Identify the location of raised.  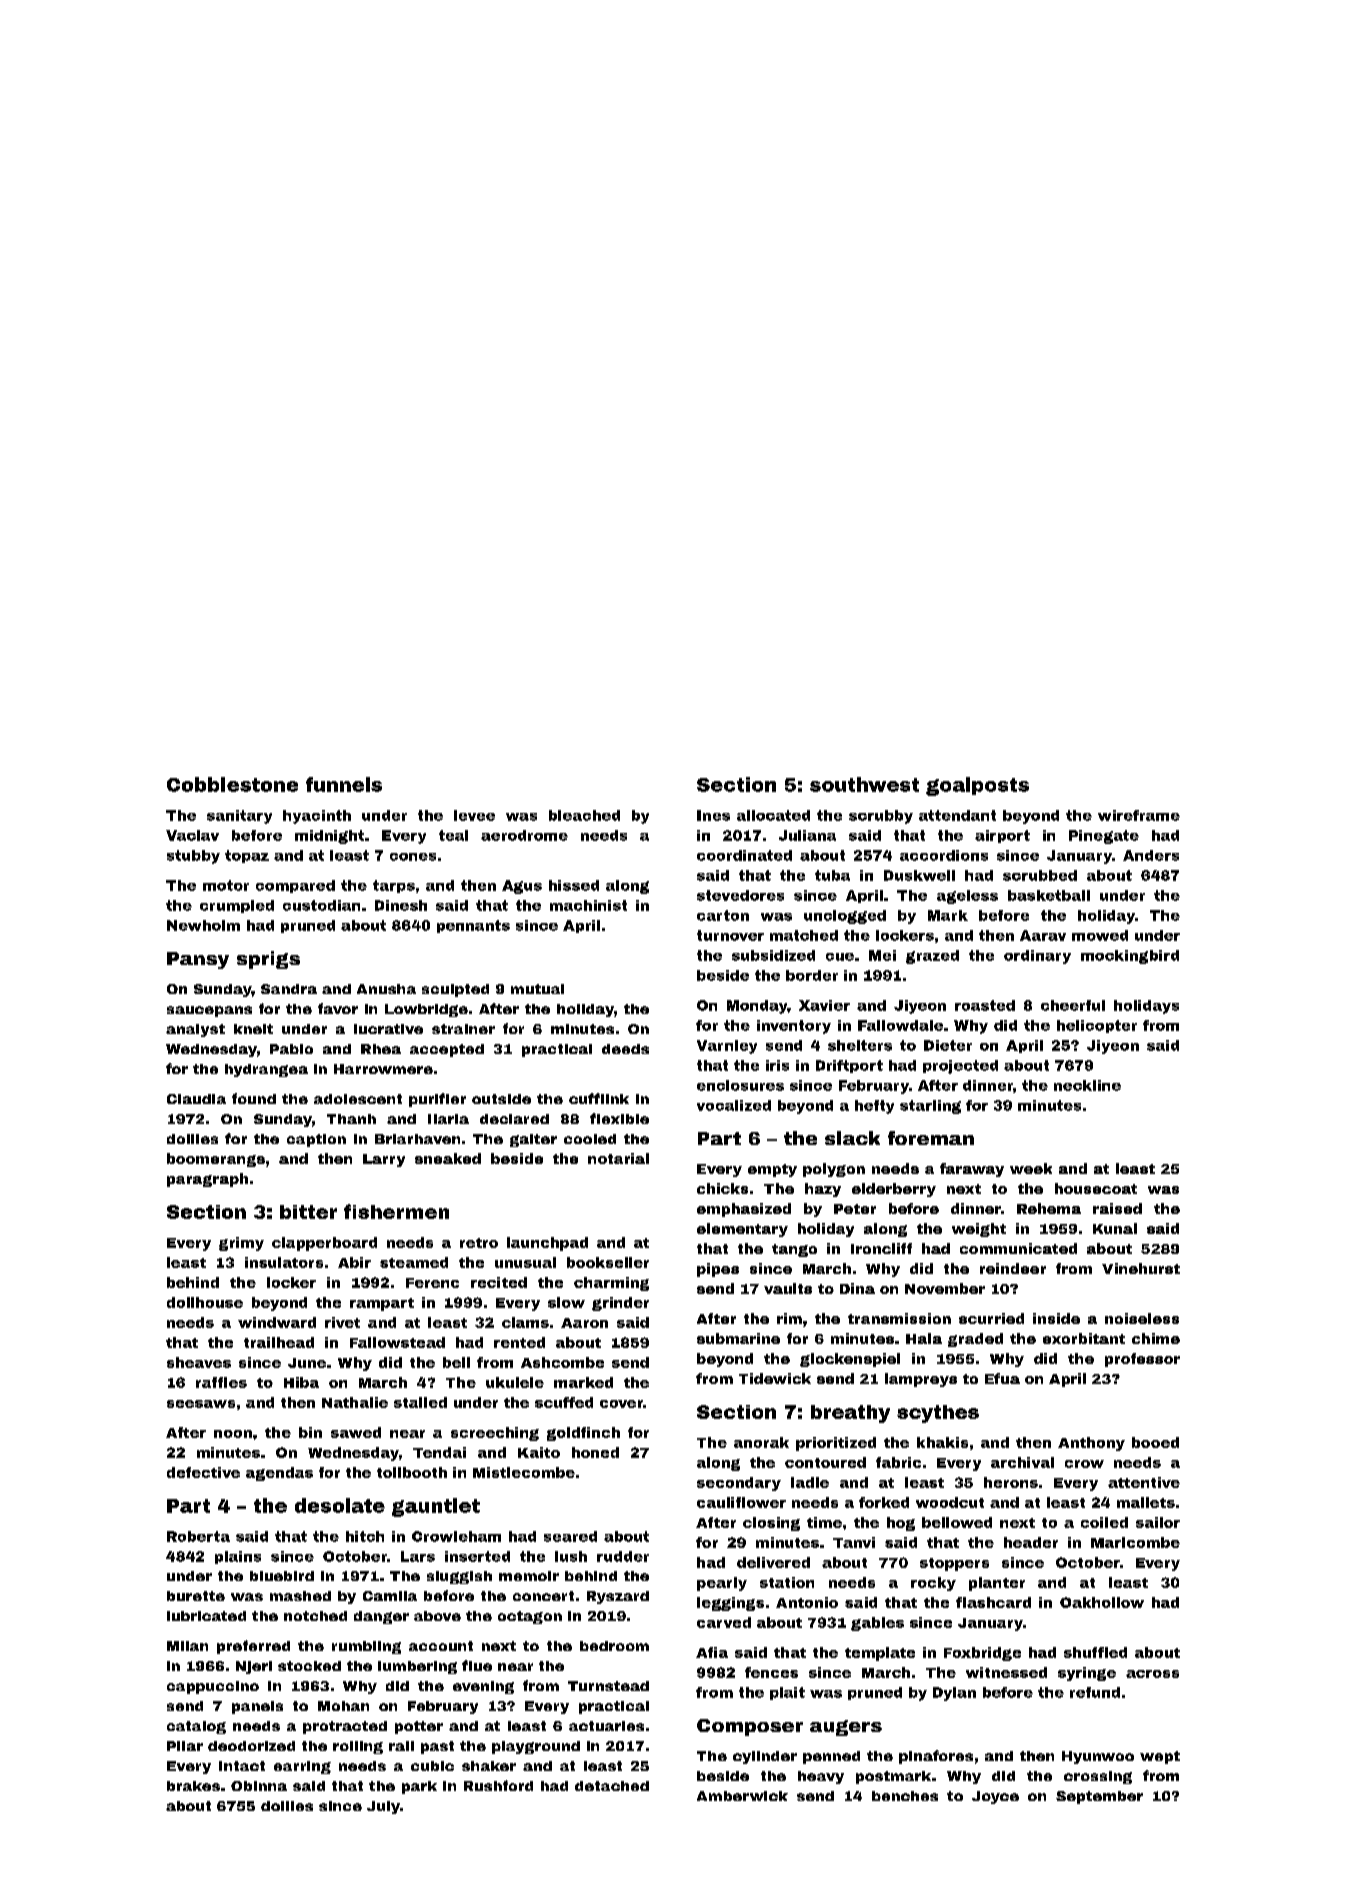
(1117, 1208).
